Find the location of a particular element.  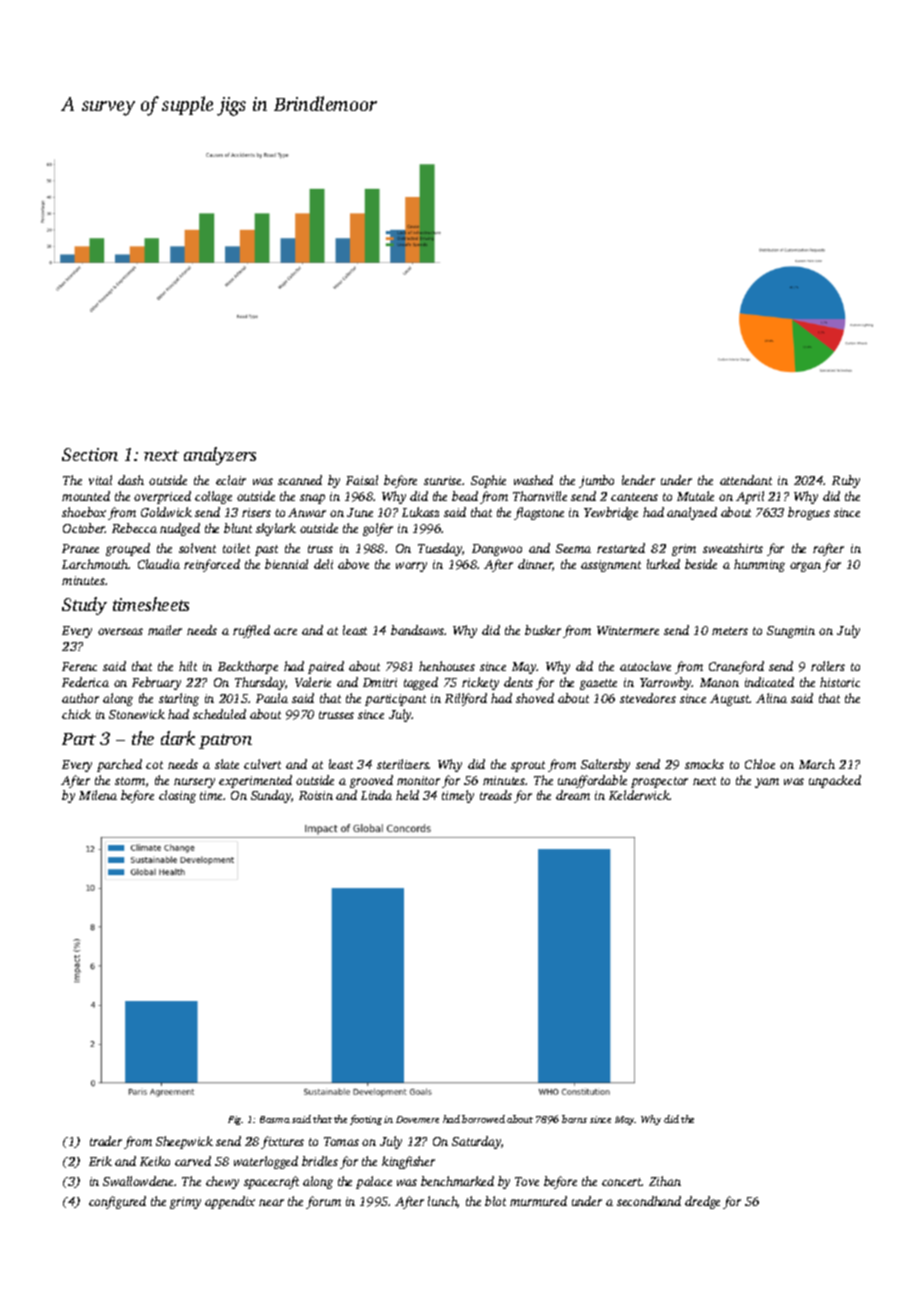

held is located at coordinates (407, 795).
